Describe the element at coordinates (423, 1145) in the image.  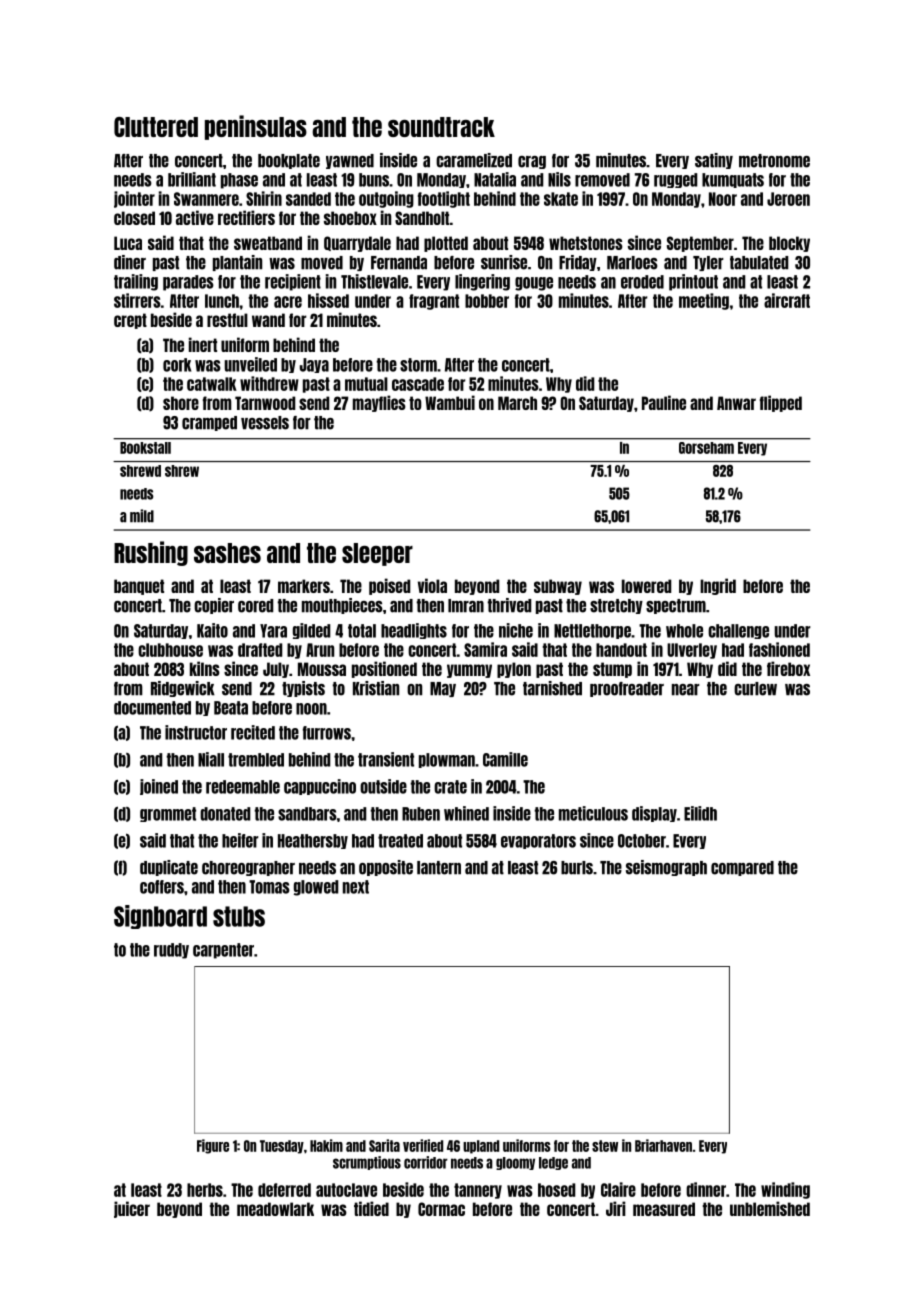
I see `verified` at that location.
